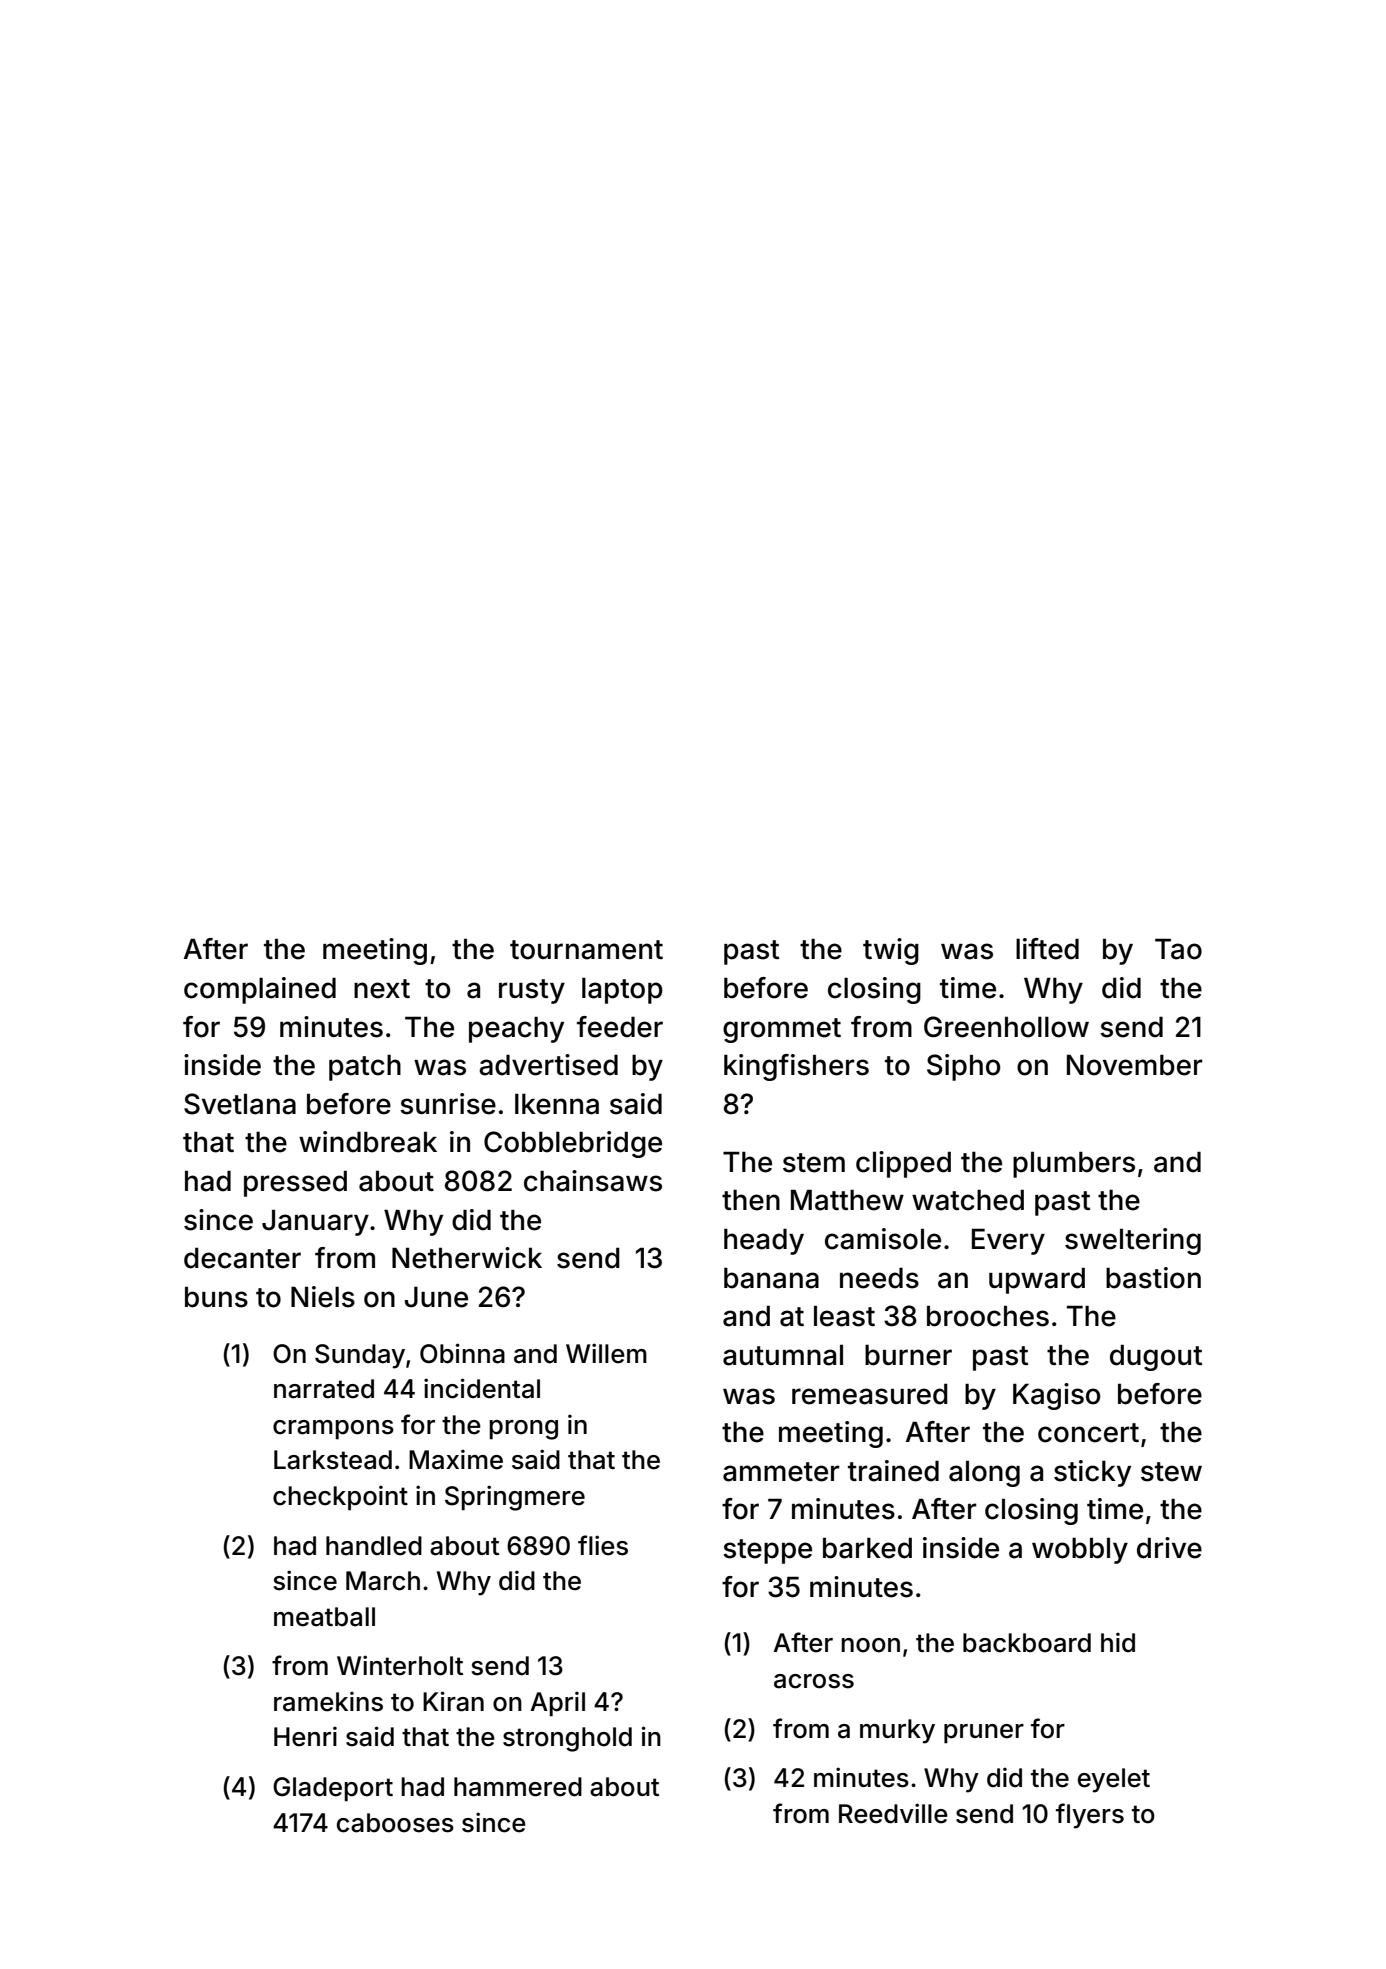  What do you see at coordinates (1169, 1548) in the document?
I see `drive` at bounding box center [1169, 1548].
